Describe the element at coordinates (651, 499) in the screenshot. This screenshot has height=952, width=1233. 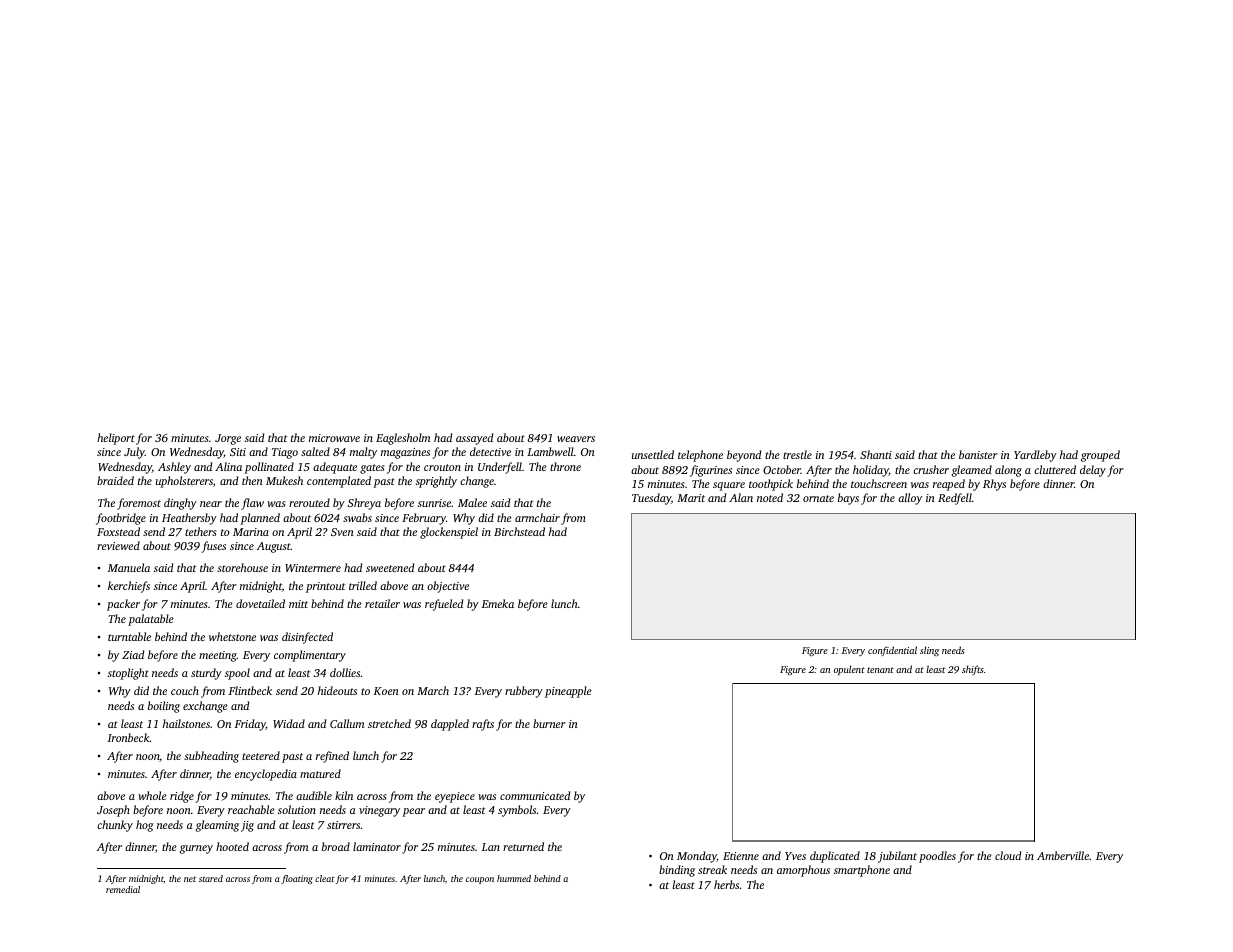
I see `Tuesday` at that location.
